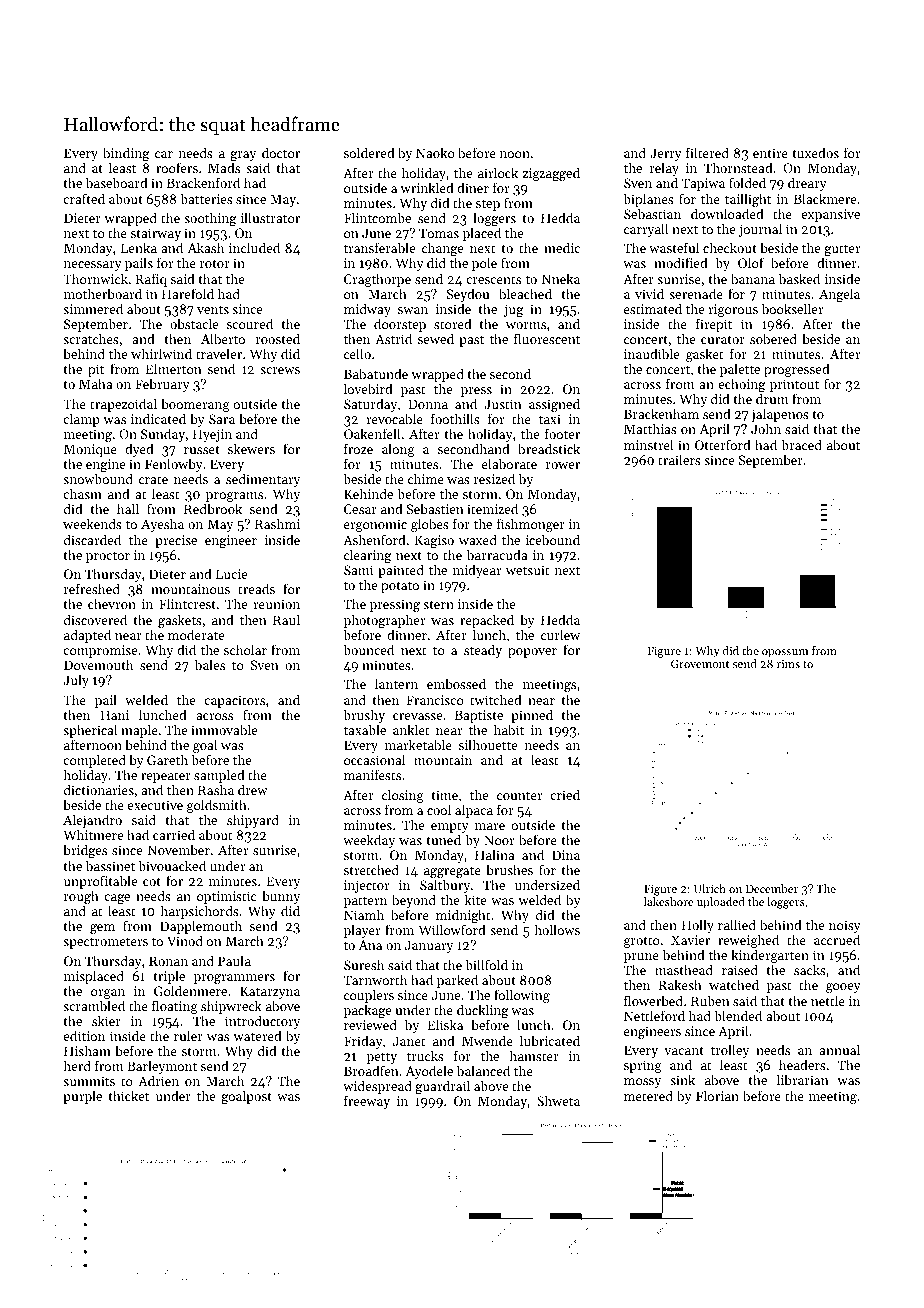  I want to click on Ulrich, so click(710, 888).
